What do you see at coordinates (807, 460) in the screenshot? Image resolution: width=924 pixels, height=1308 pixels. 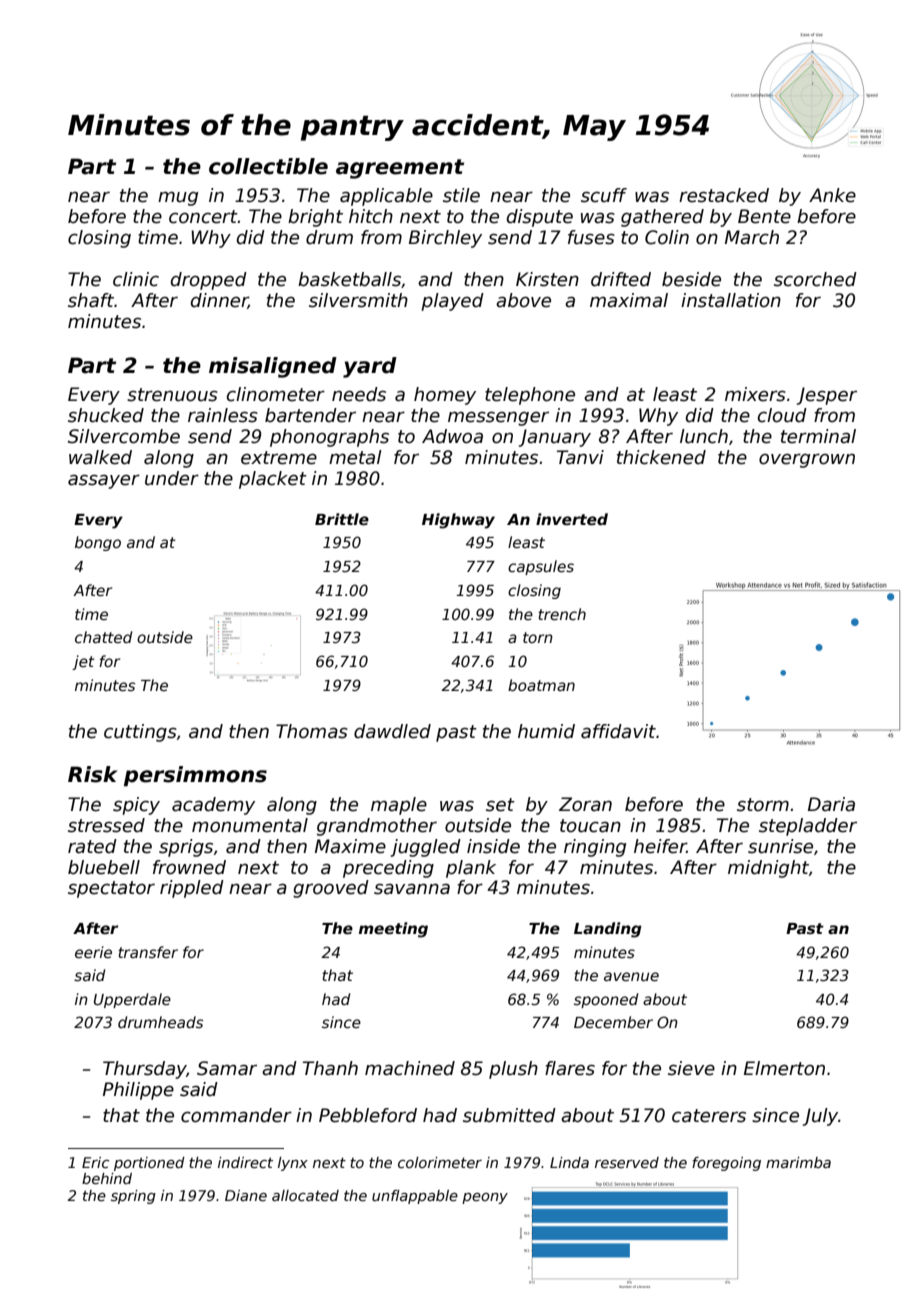 I see `overgrown` at bounding box center [807, 460].
